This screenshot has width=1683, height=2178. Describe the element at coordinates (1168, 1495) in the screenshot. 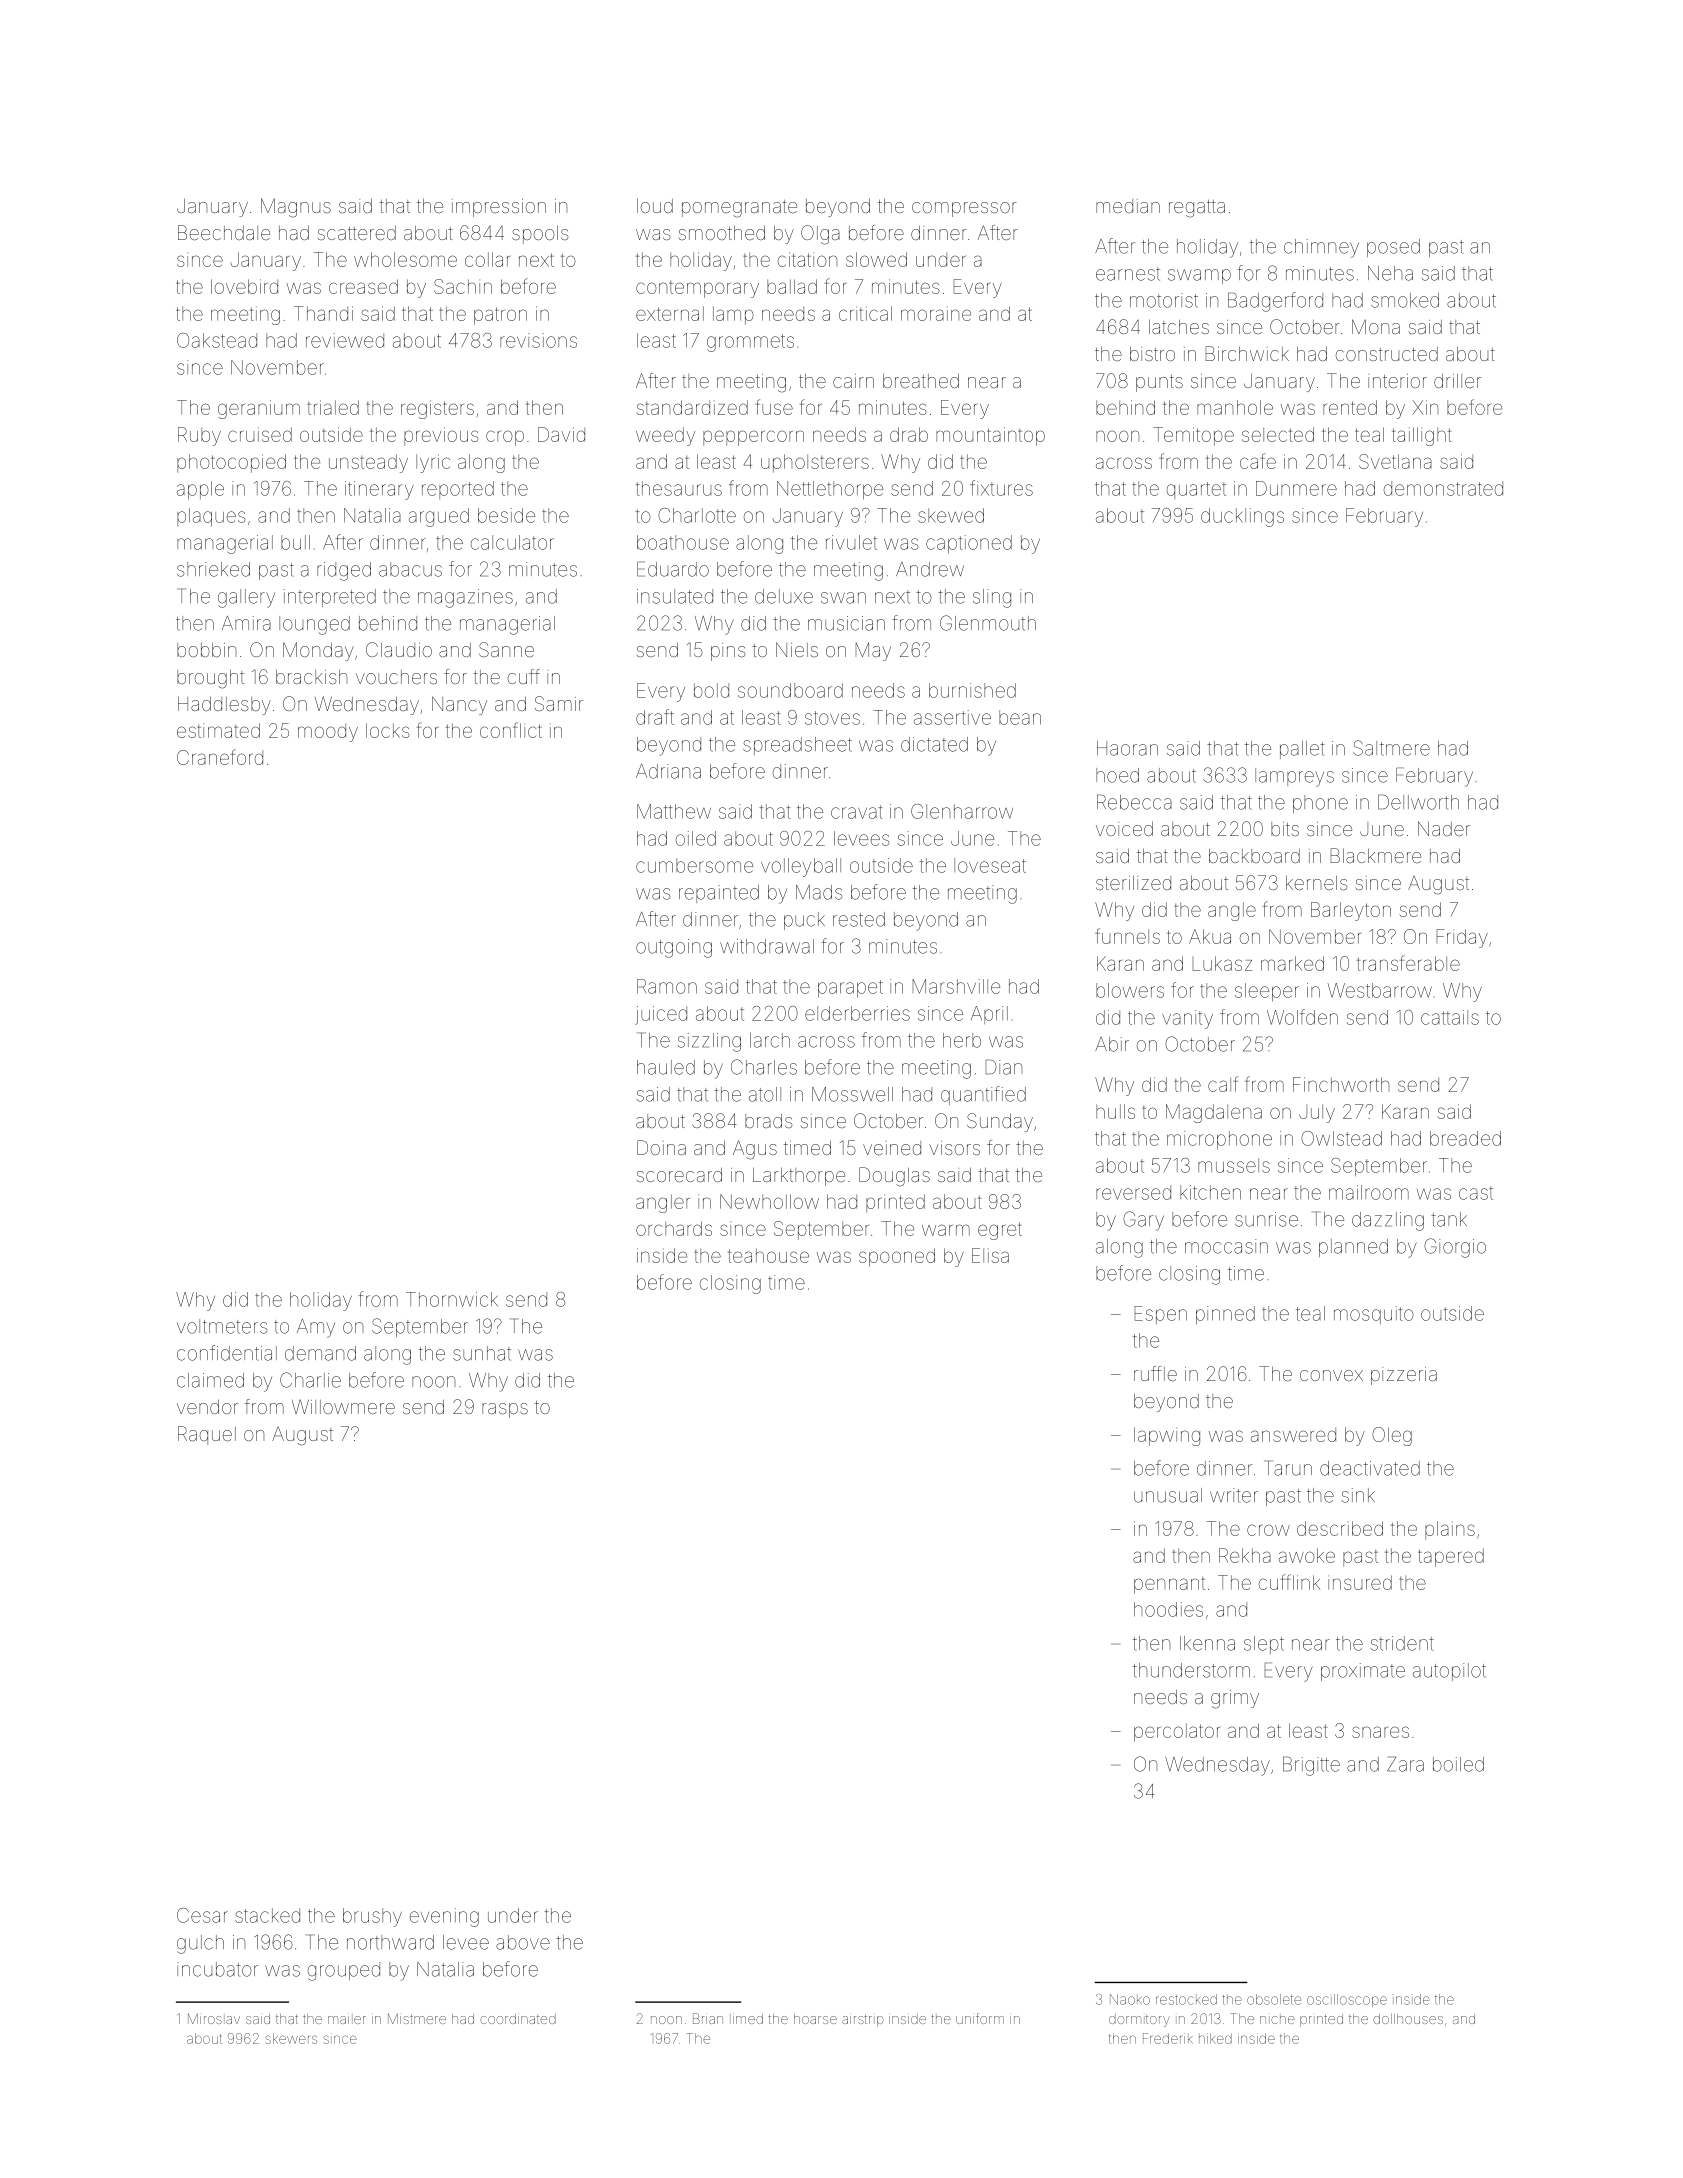

I see `unusual` at that location.
